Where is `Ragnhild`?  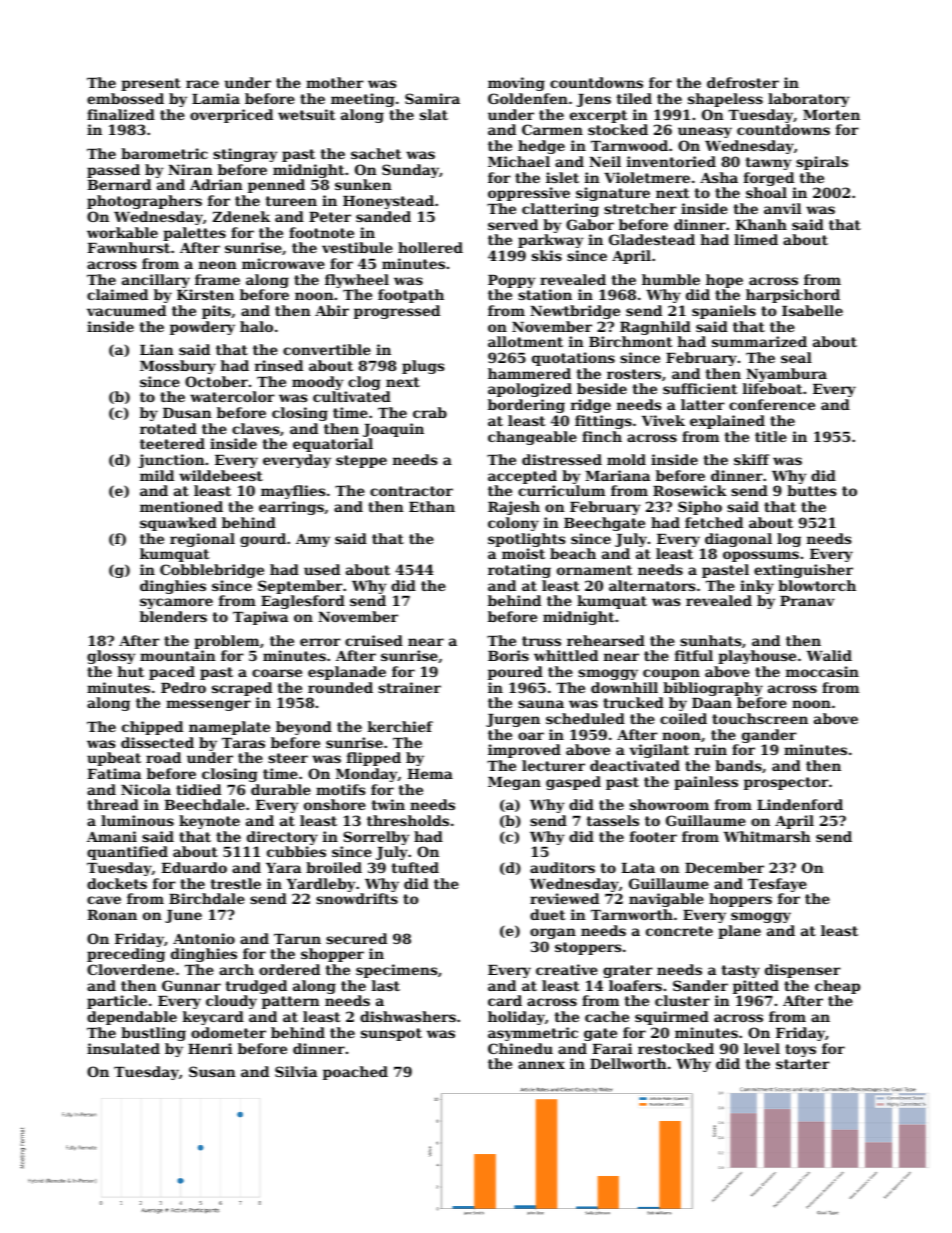
Ragnhild is located at coordinates (655, 328).
